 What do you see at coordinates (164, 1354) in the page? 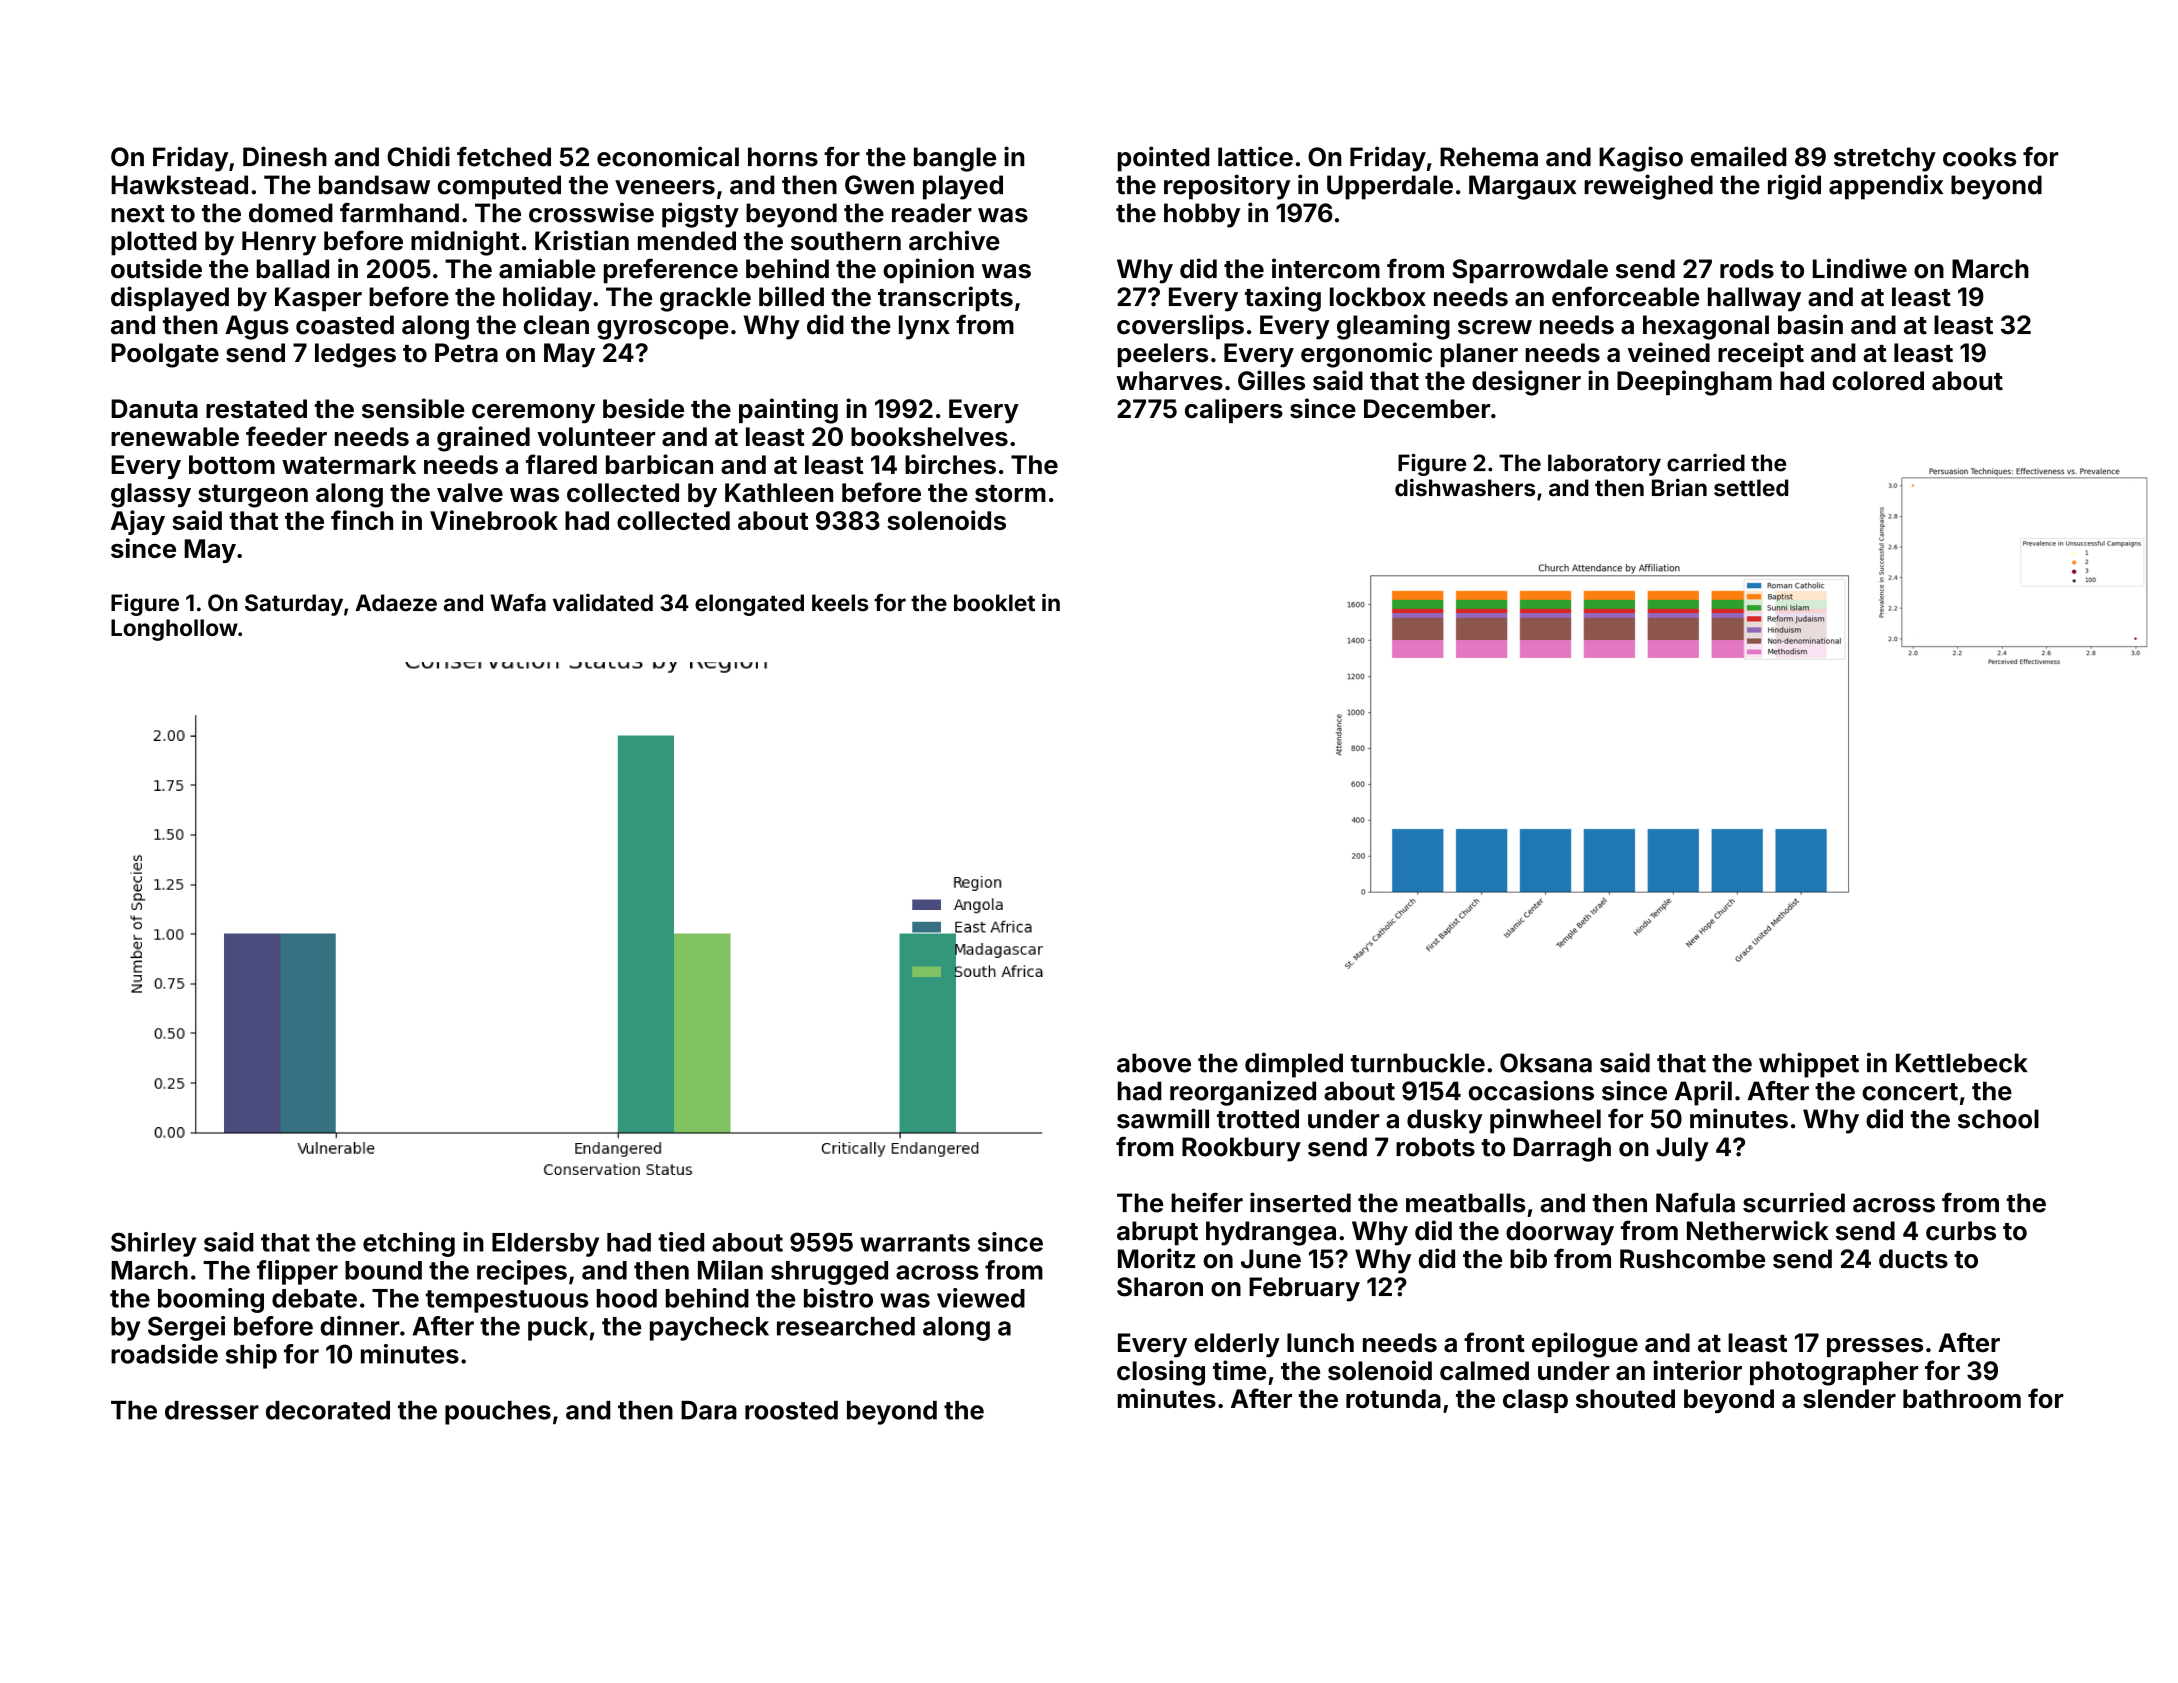
I see `roadside` at bounding box center [164, 1354].
